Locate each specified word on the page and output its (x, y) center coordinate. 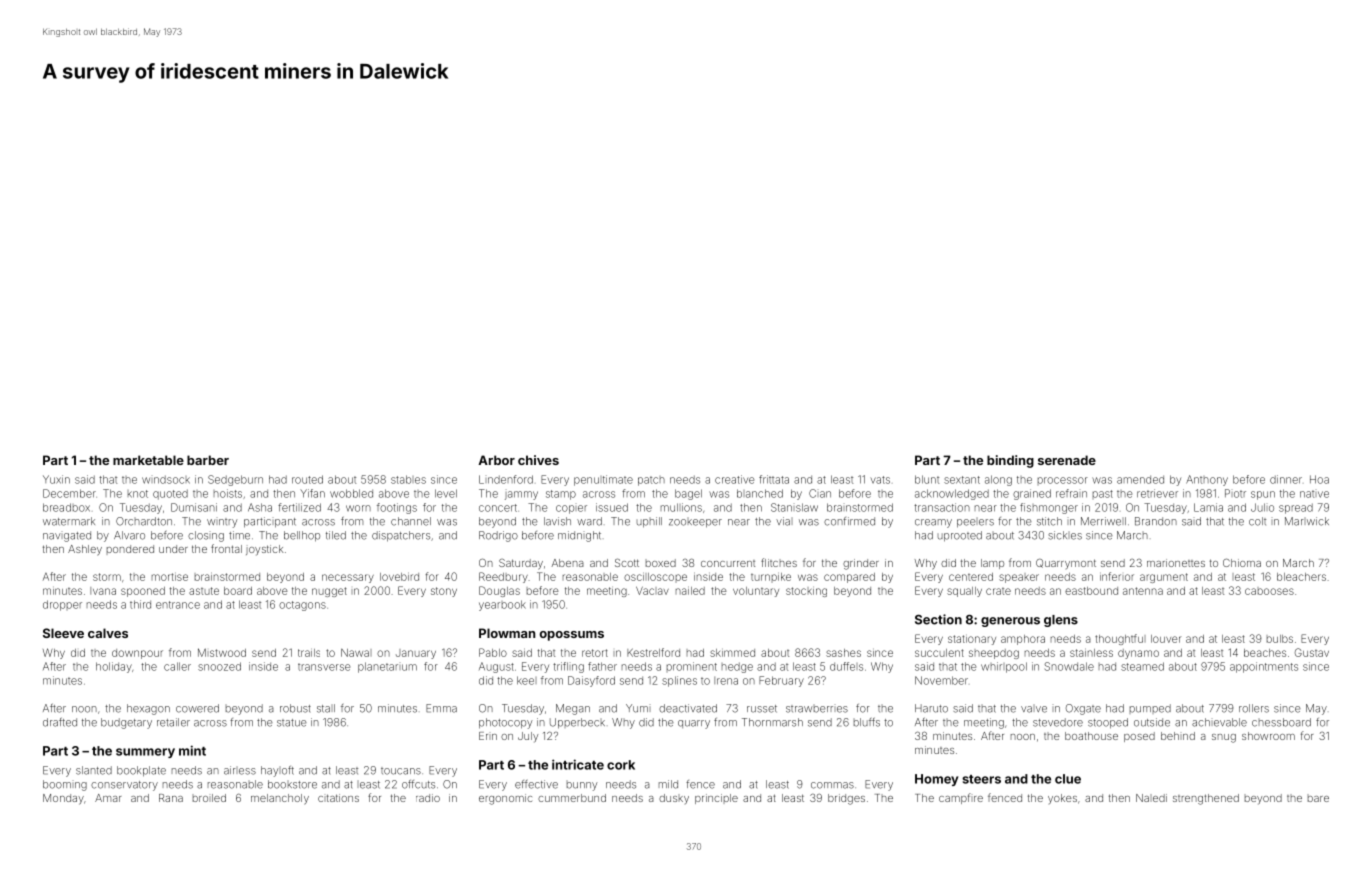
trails (309, 653)
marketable (148, 460)
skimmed (732, 653)
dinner (1286, 479)
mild (668, 784)
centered (971, 577)
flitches (779, 562)
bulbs (1280, 639)
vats (880, 480)
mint (192, 750)
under (173, 549)
